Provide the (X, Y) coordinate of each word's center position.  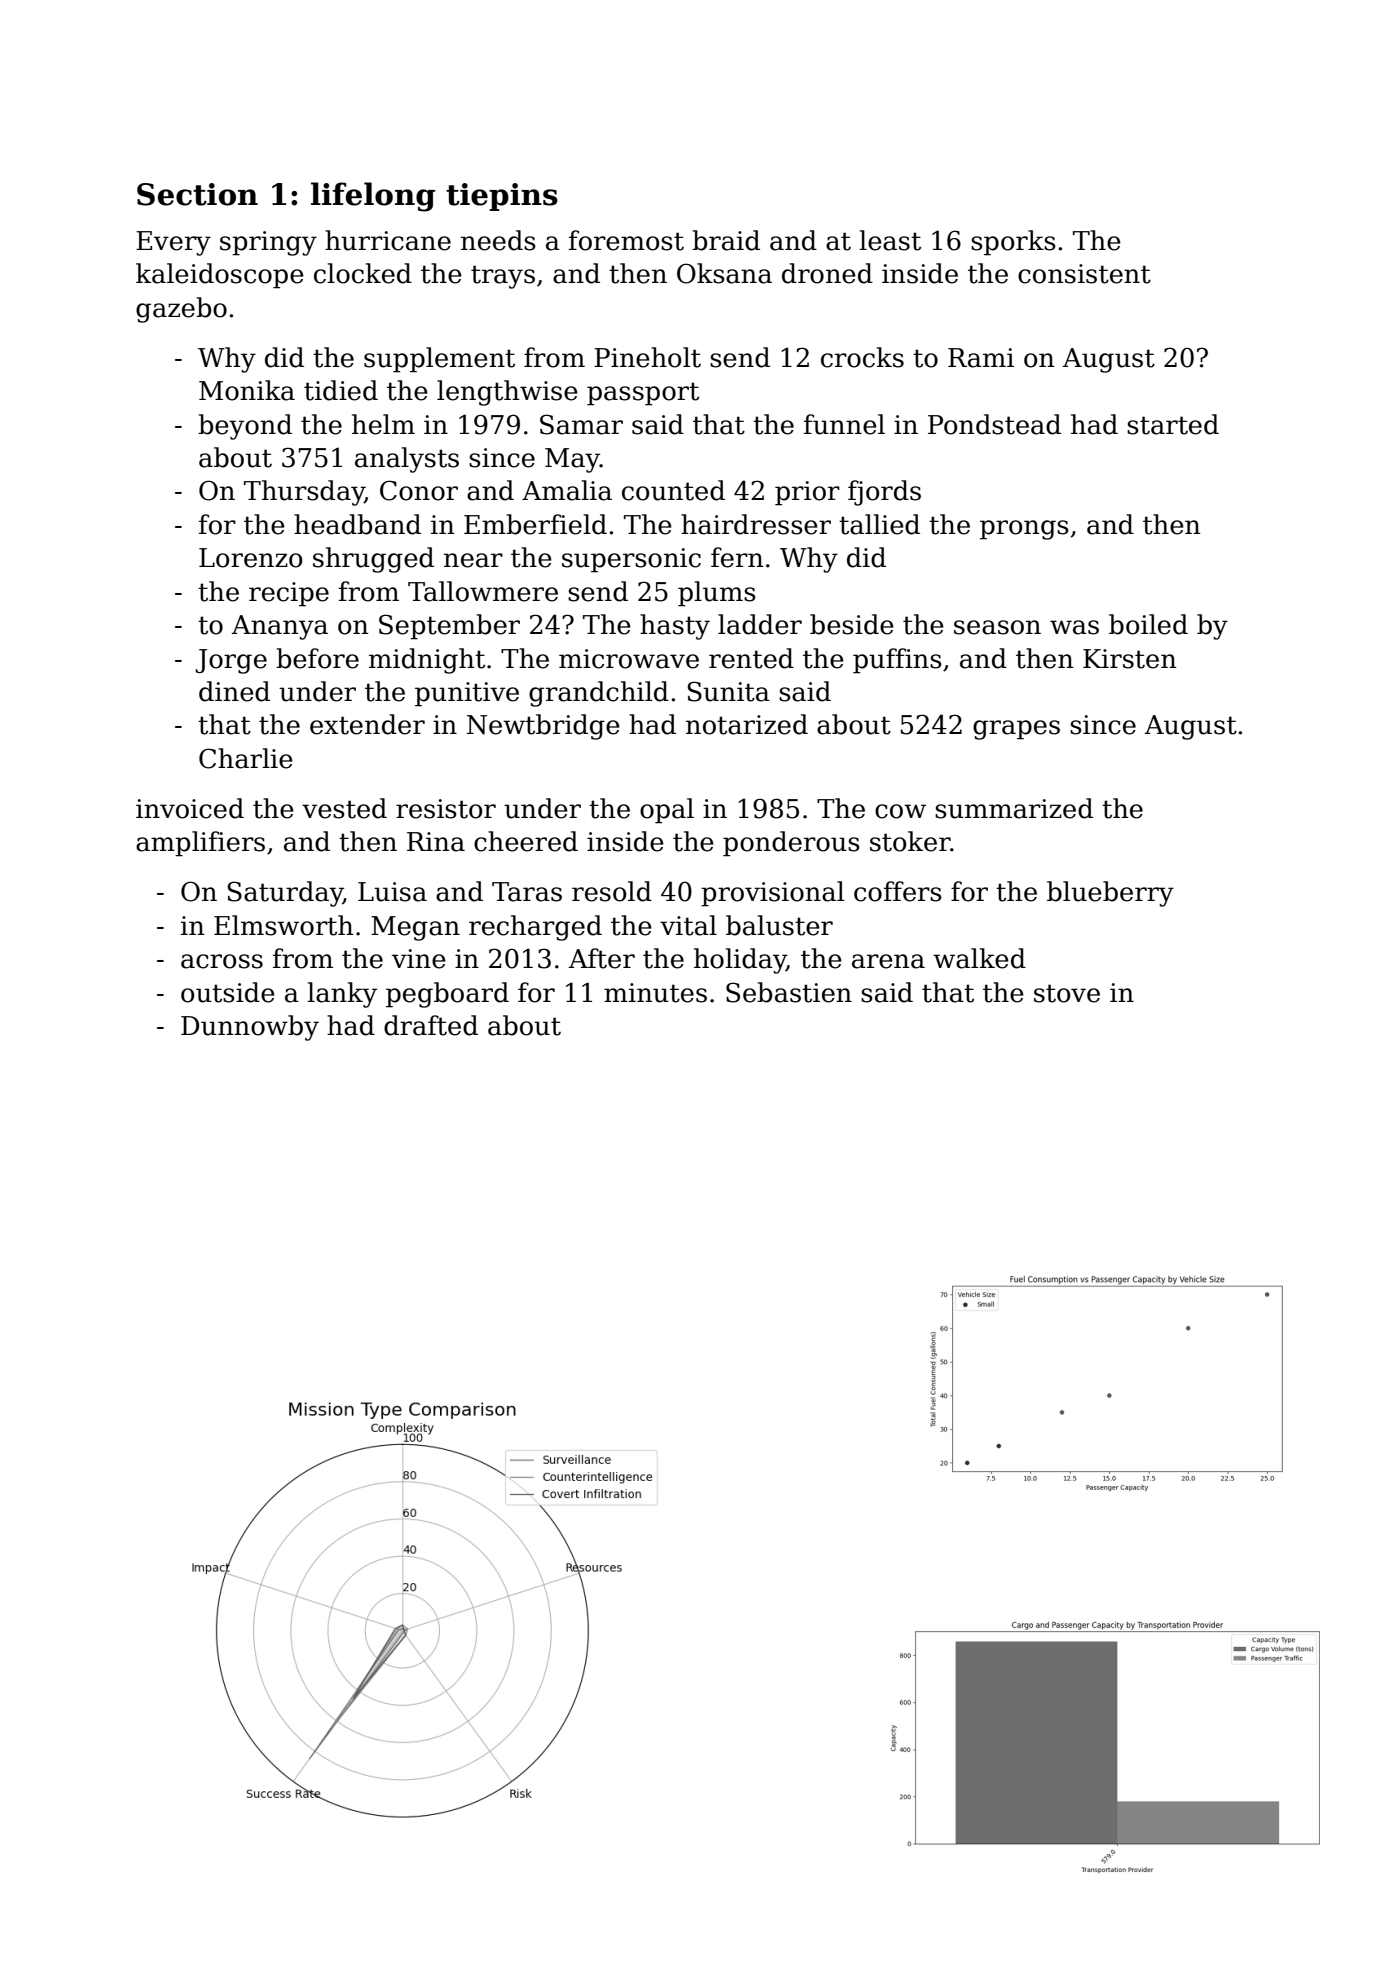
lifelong (373, 197)
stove (1067, 993)
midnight (427, 661)
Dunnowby (250, 1028)
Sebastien (789, 992)
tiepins (502, 197)
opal (667, 811)
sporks (1013, 243)
